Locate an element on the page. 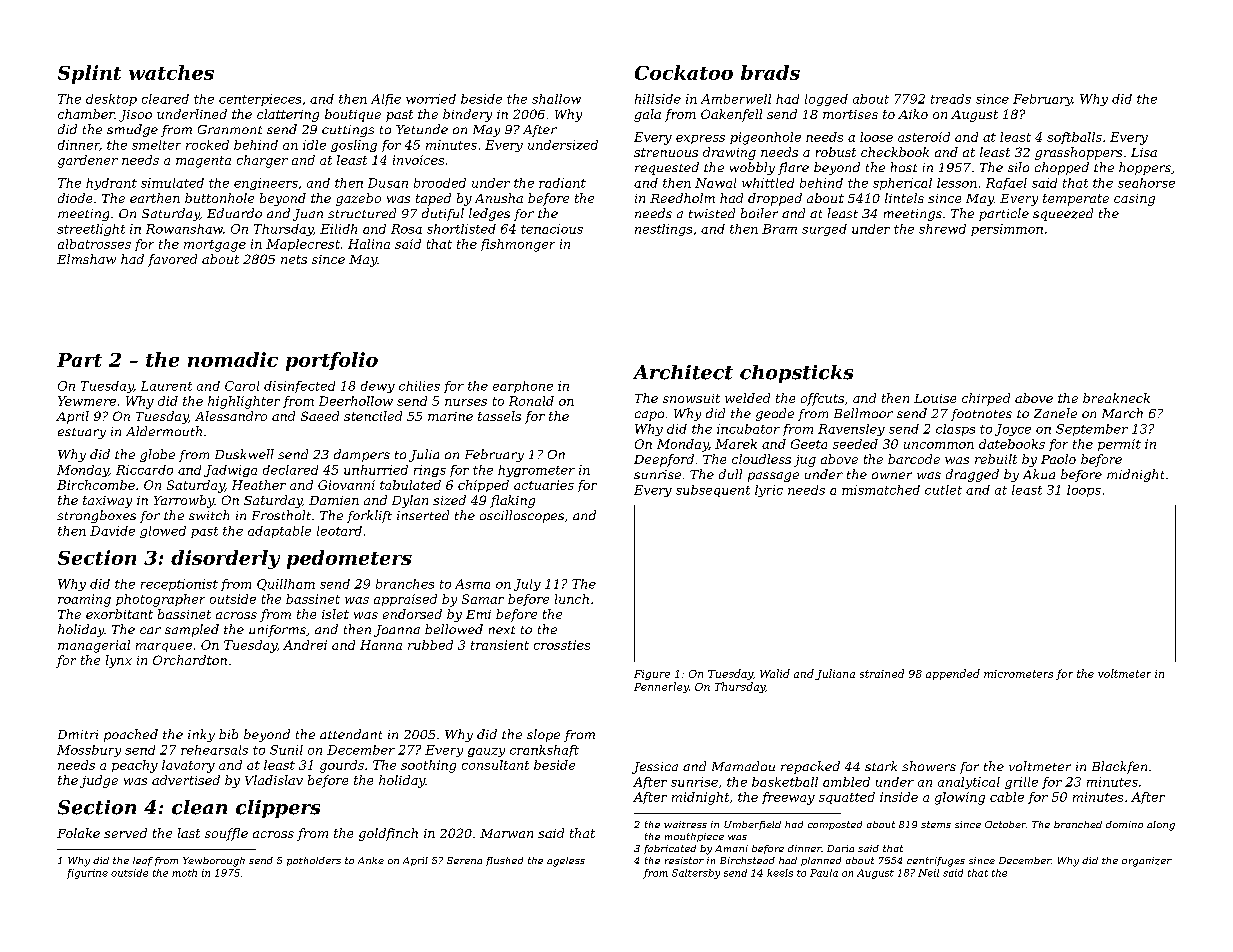  gauzy is located at coordinates (486, 752).
